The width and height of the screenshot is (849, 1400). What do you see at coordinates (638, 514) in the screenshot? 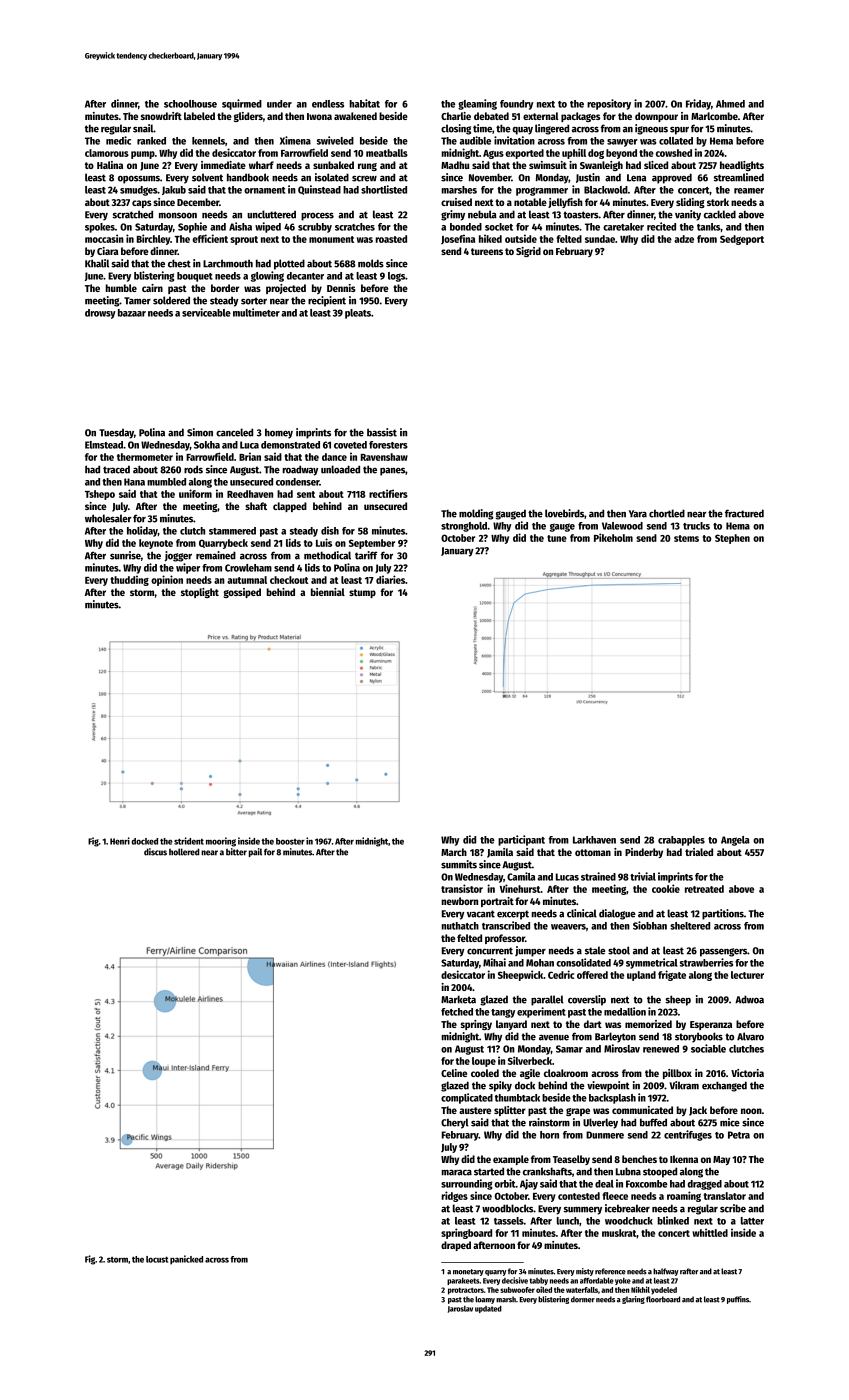
I see `Yara` at bounding box center [638, 514].
